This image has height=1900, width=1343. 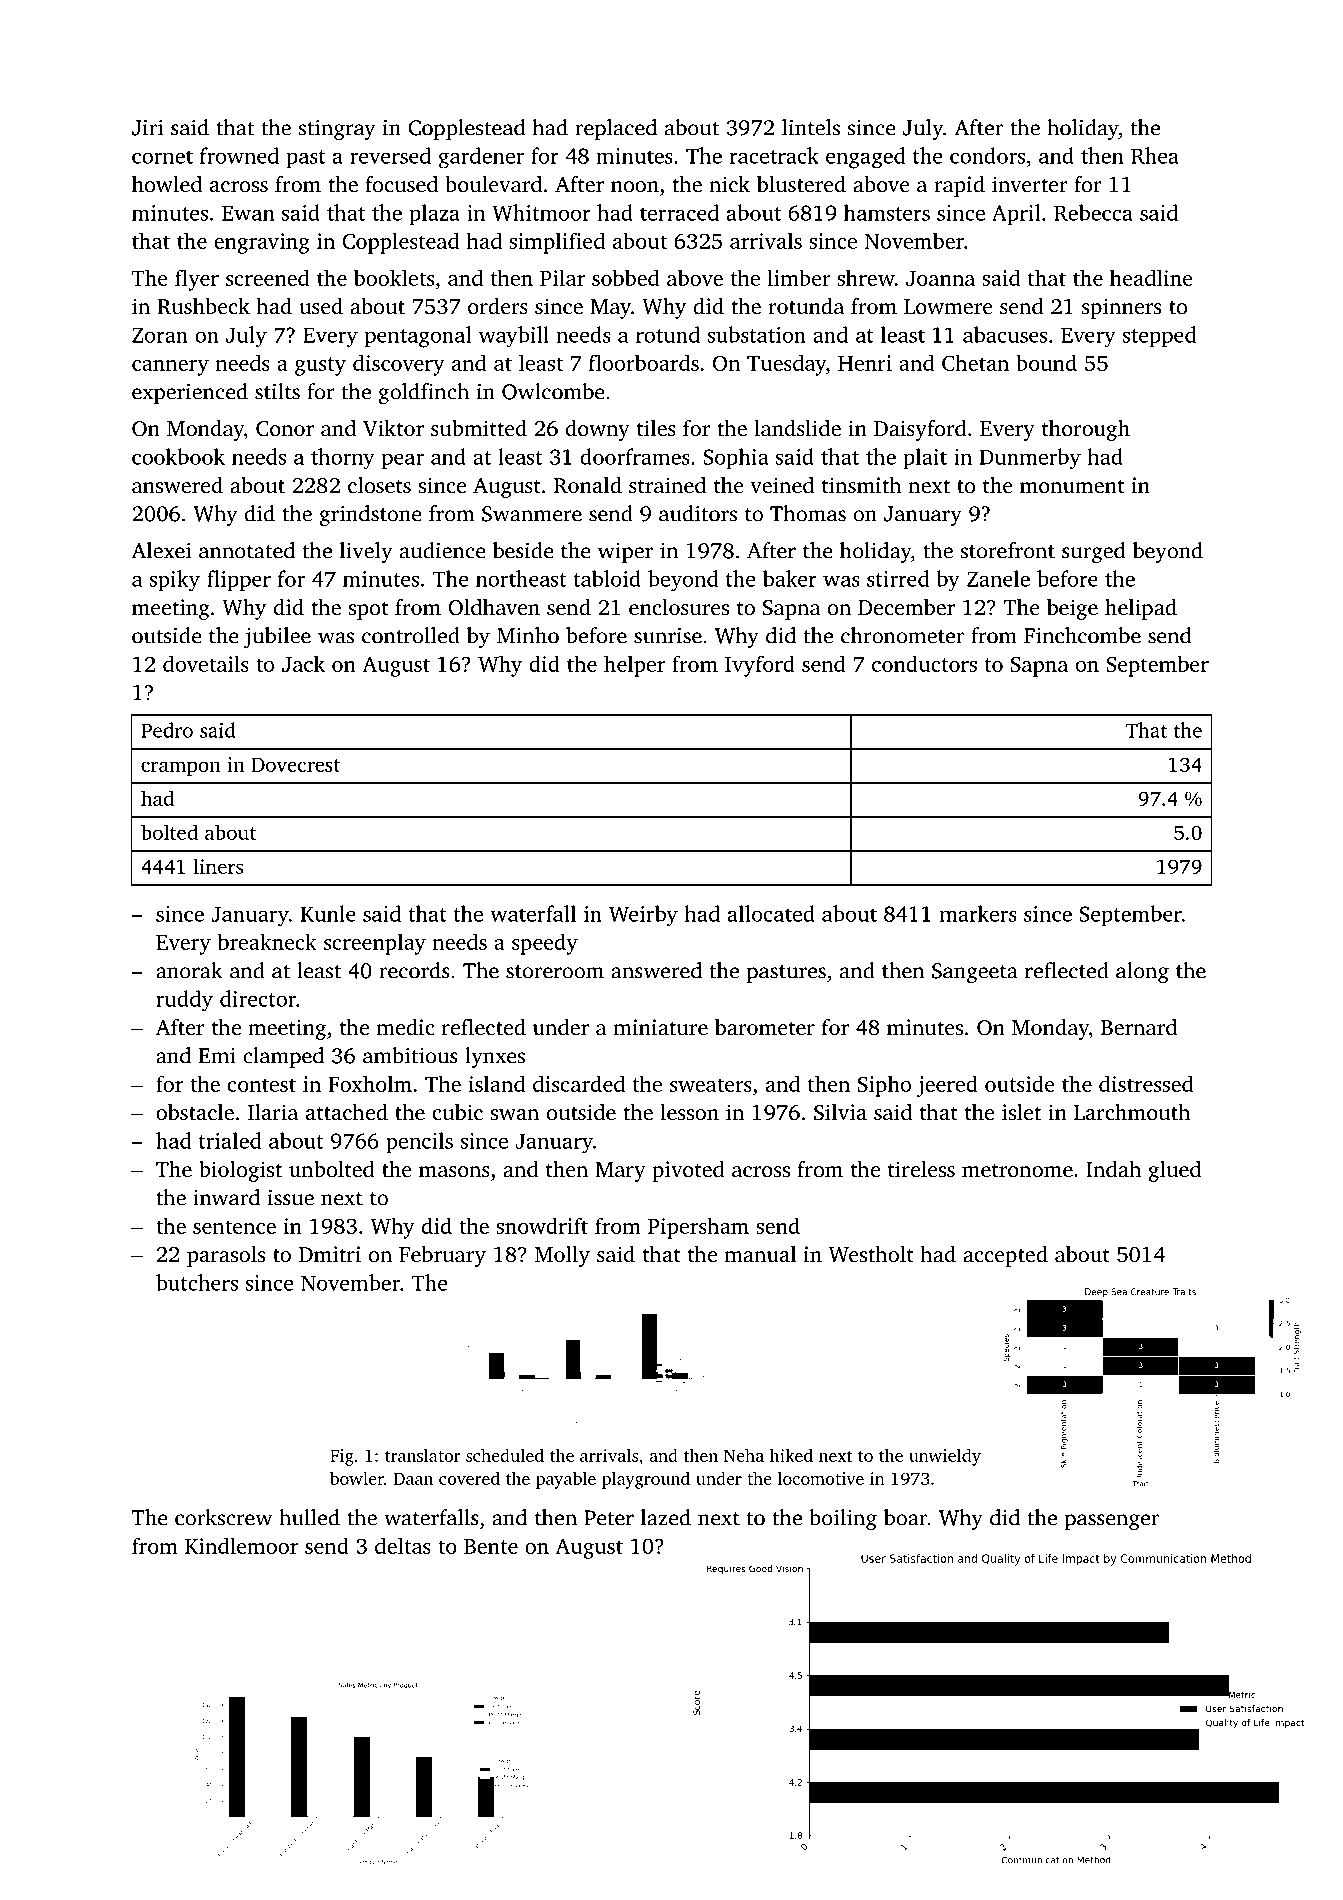 I want to click on corkscrew, so click(x=223, y=1517).
